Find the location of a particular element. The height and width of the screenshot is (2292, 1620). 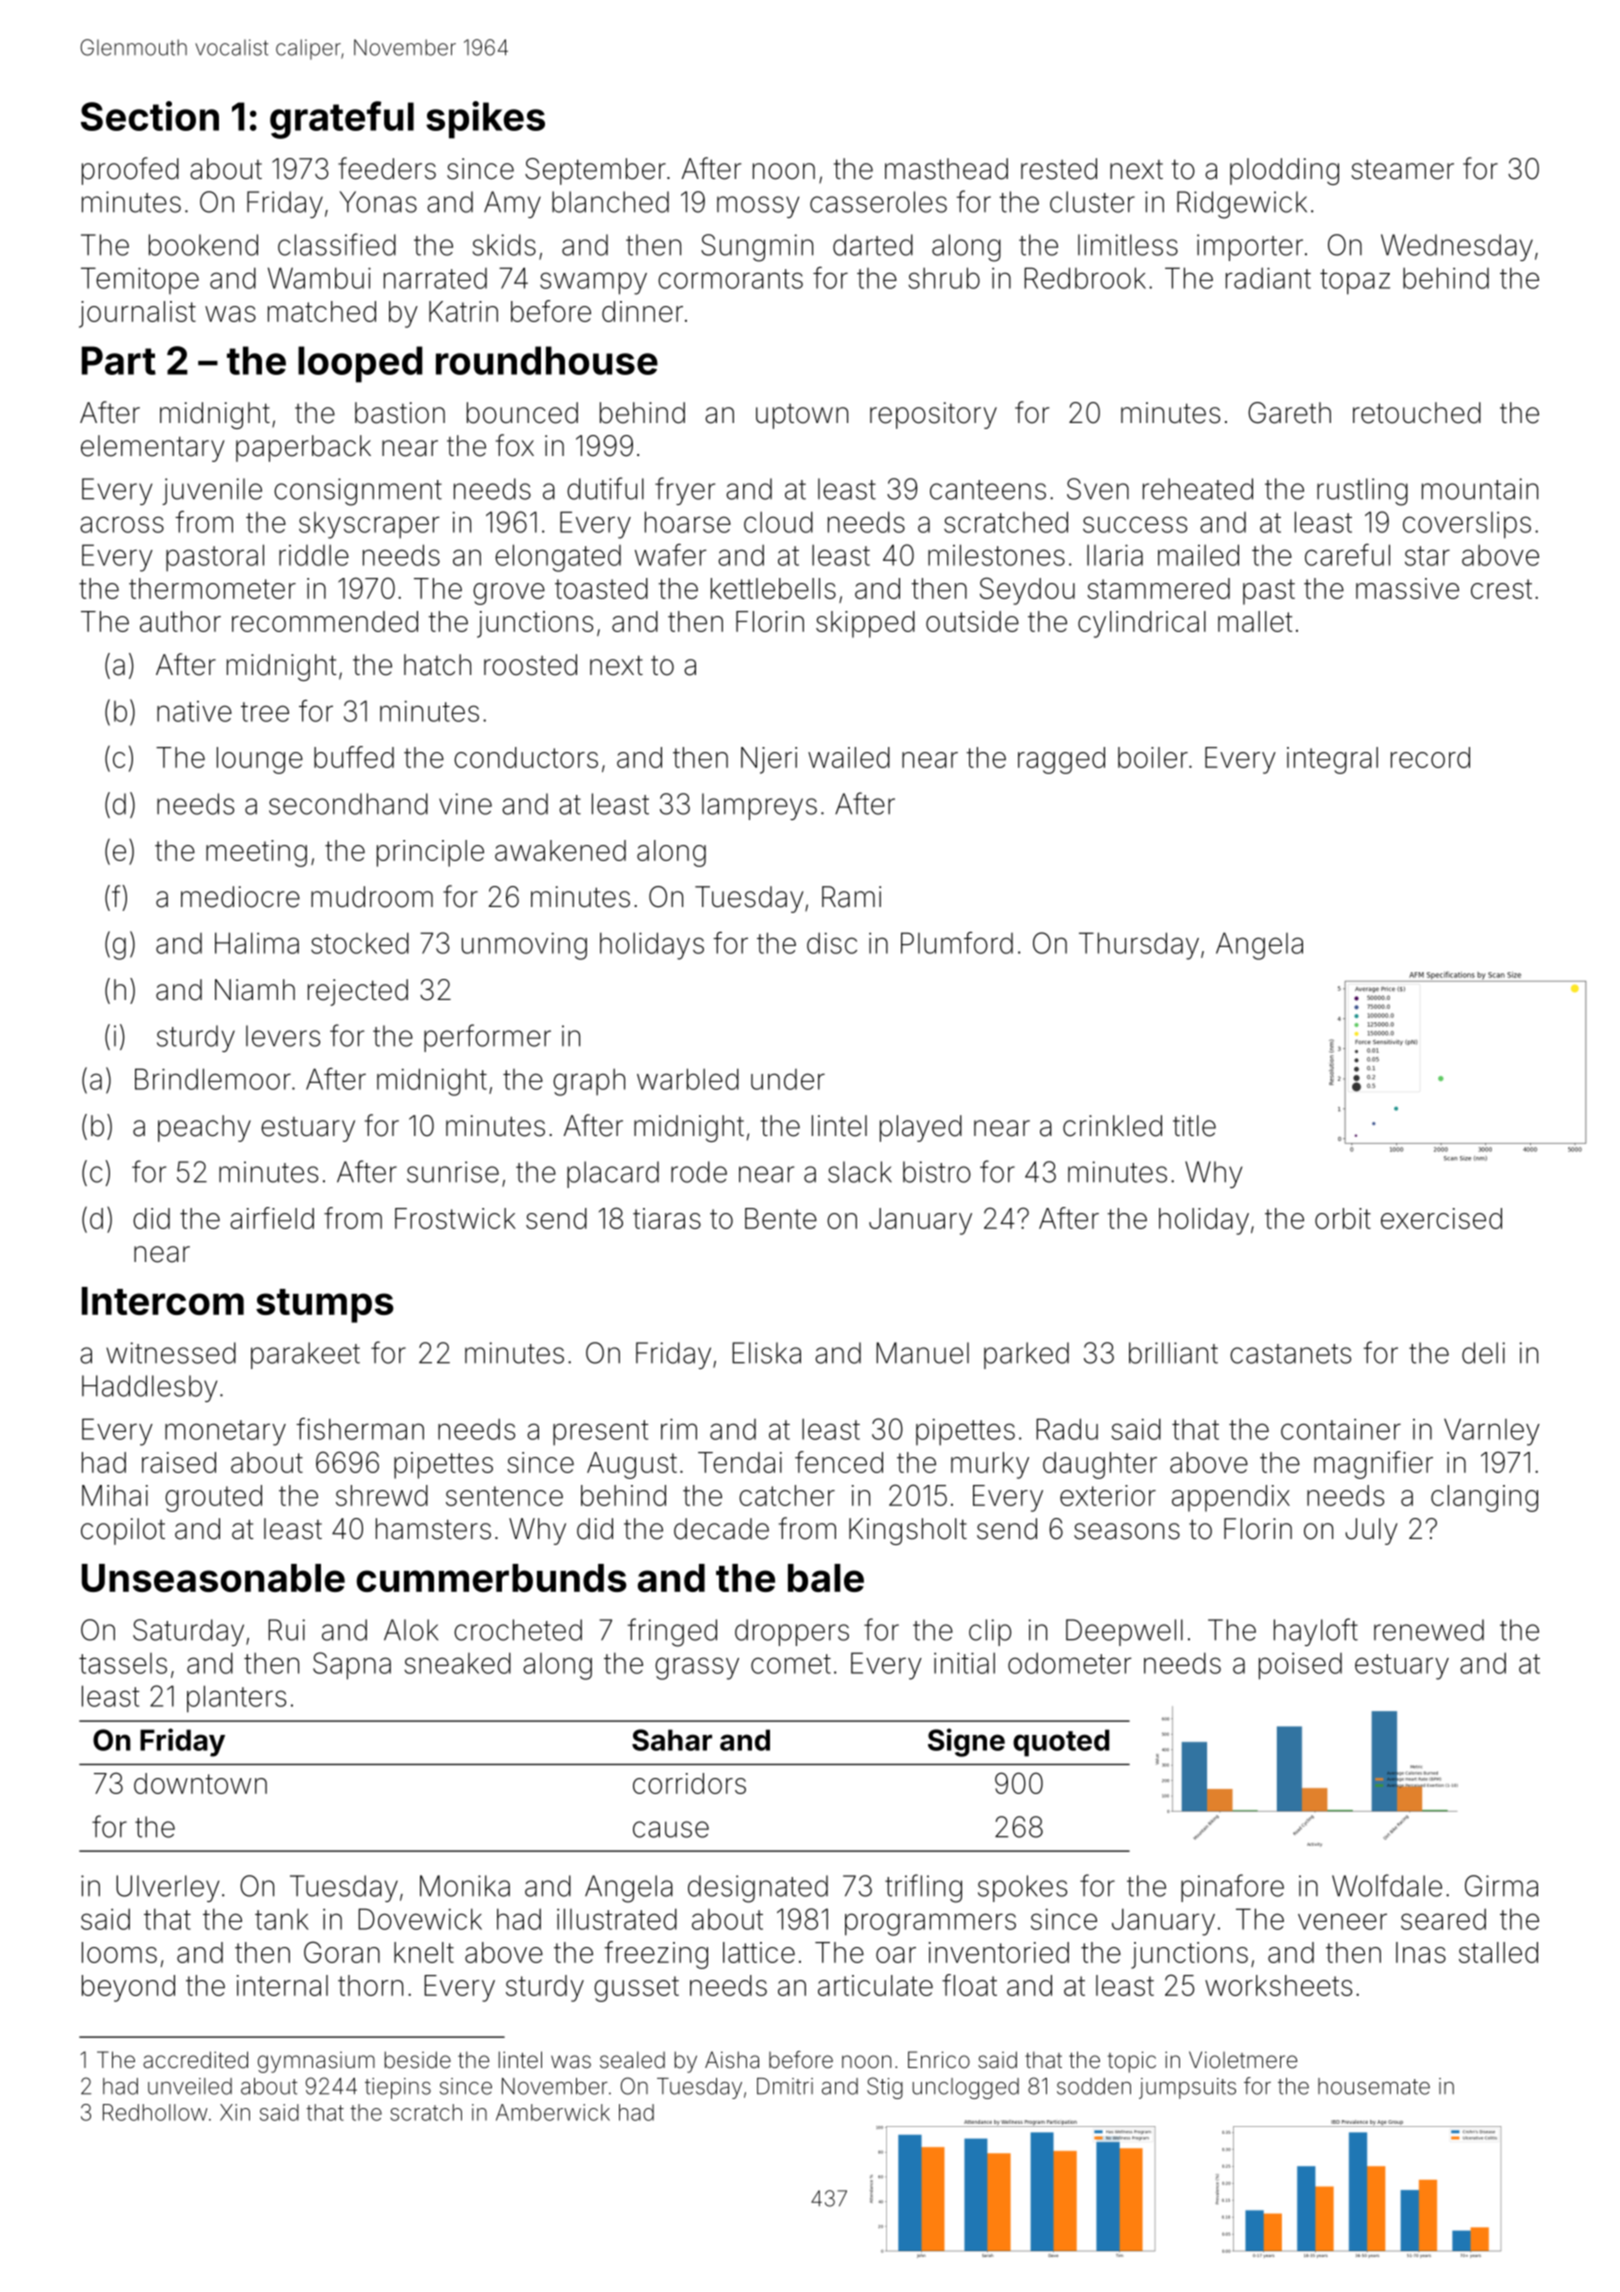

Varnley is located at coordinates (1492, 1432).
